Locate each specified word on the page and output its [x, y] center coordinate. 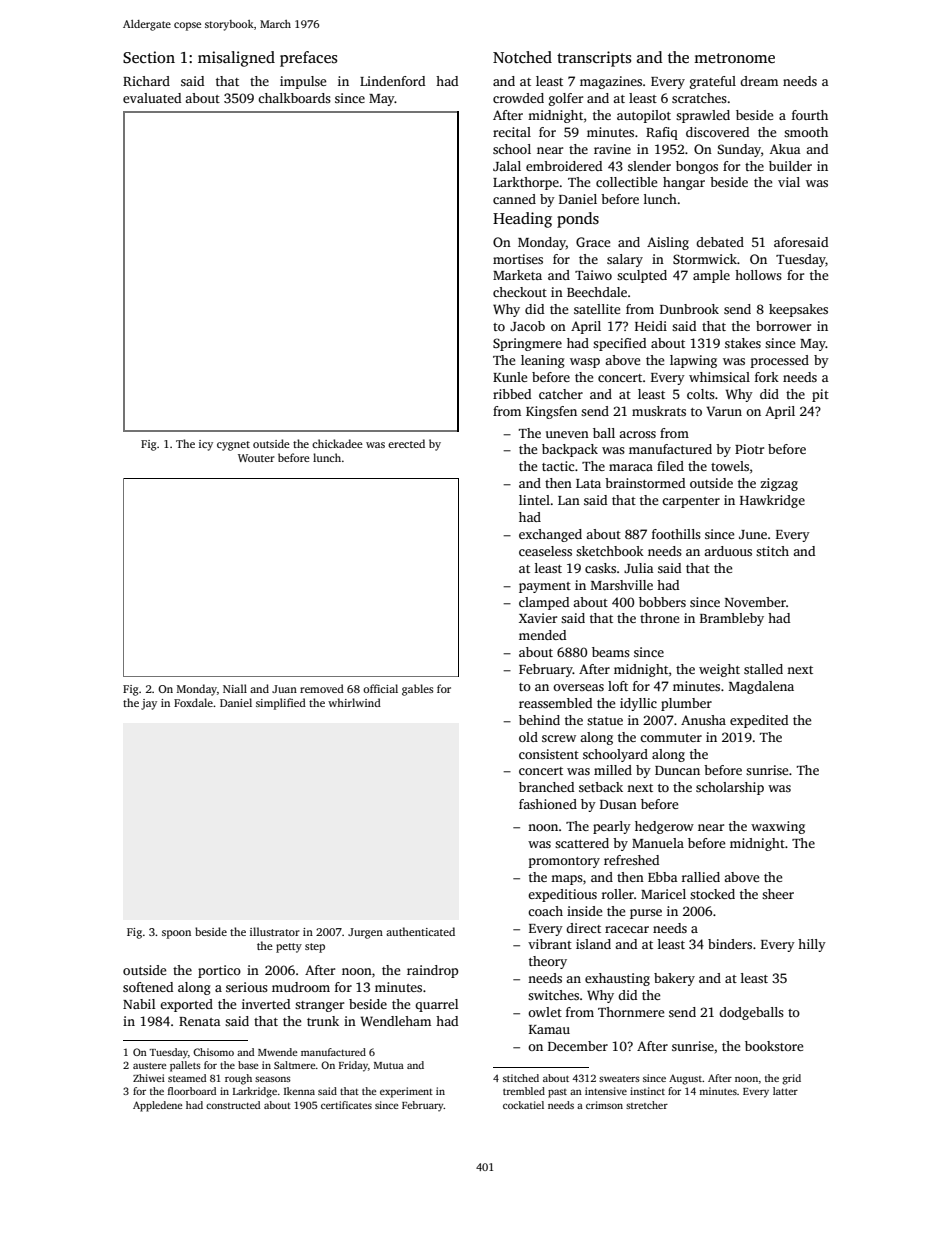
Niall [235, 688]
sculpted [642, 276]
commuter [671, 738]
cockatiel [523, 1105]
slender [649, 166]
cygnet [233, 446]
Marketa [517, 275]
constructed [233, 1105]
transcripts [594, 59]
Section [149, 57]
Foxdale [193, 702]
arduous [728, 551]
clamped [544, 603]
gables [417, 690]
